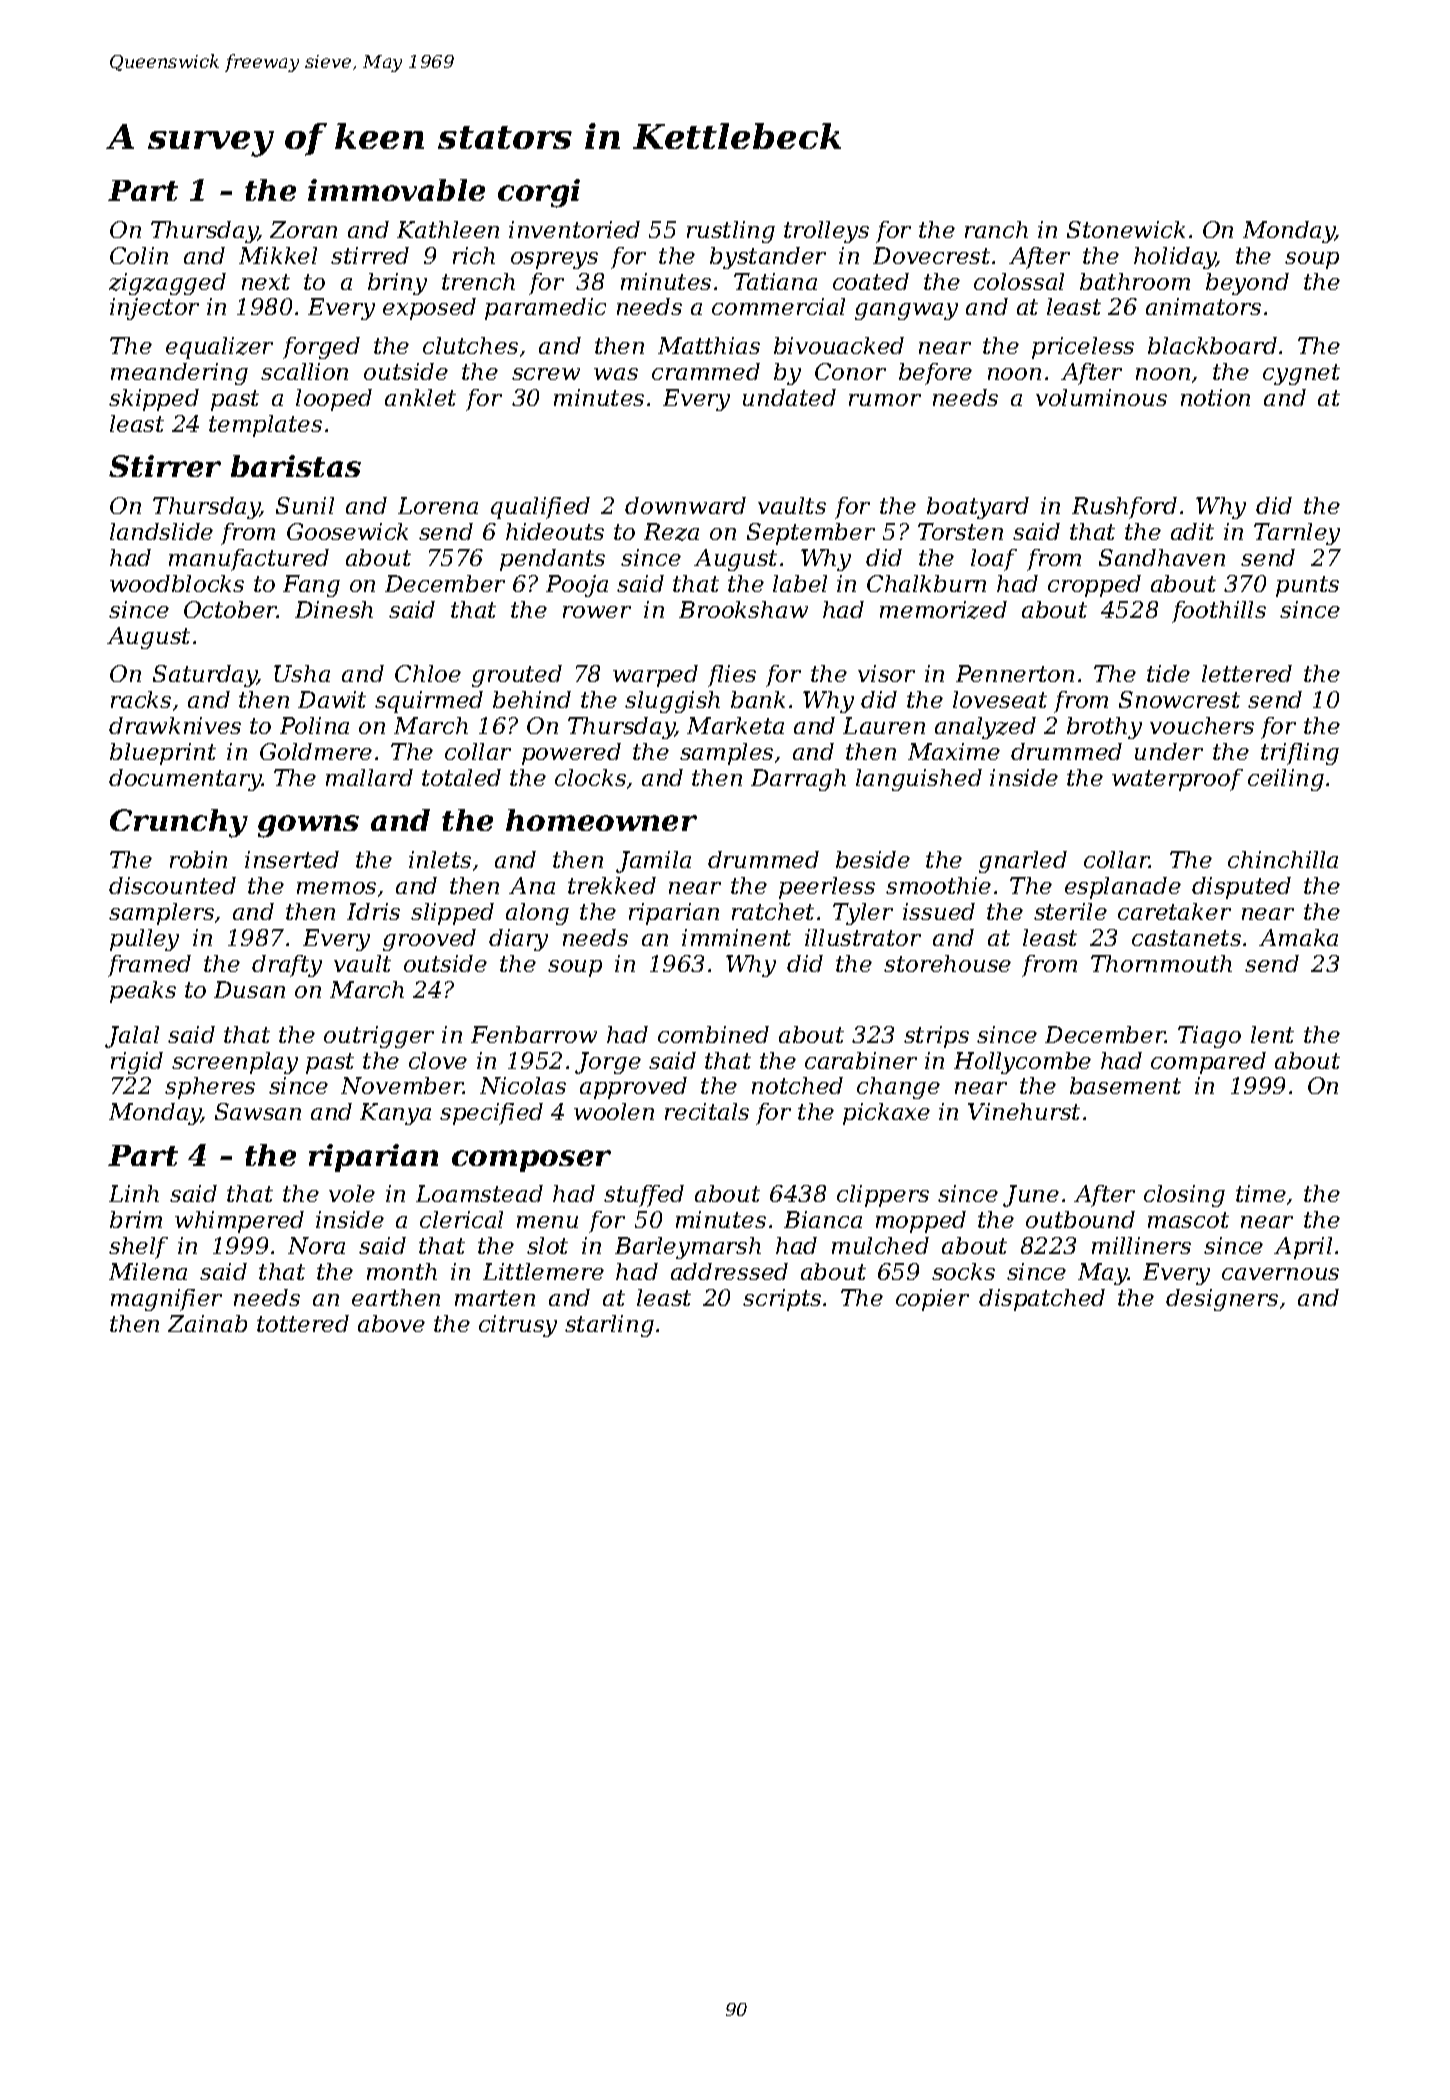 This document has width=1450, height=2100. Describe the element at coordinates (207, 1323) in the document. I see `Zainab` at that location.
